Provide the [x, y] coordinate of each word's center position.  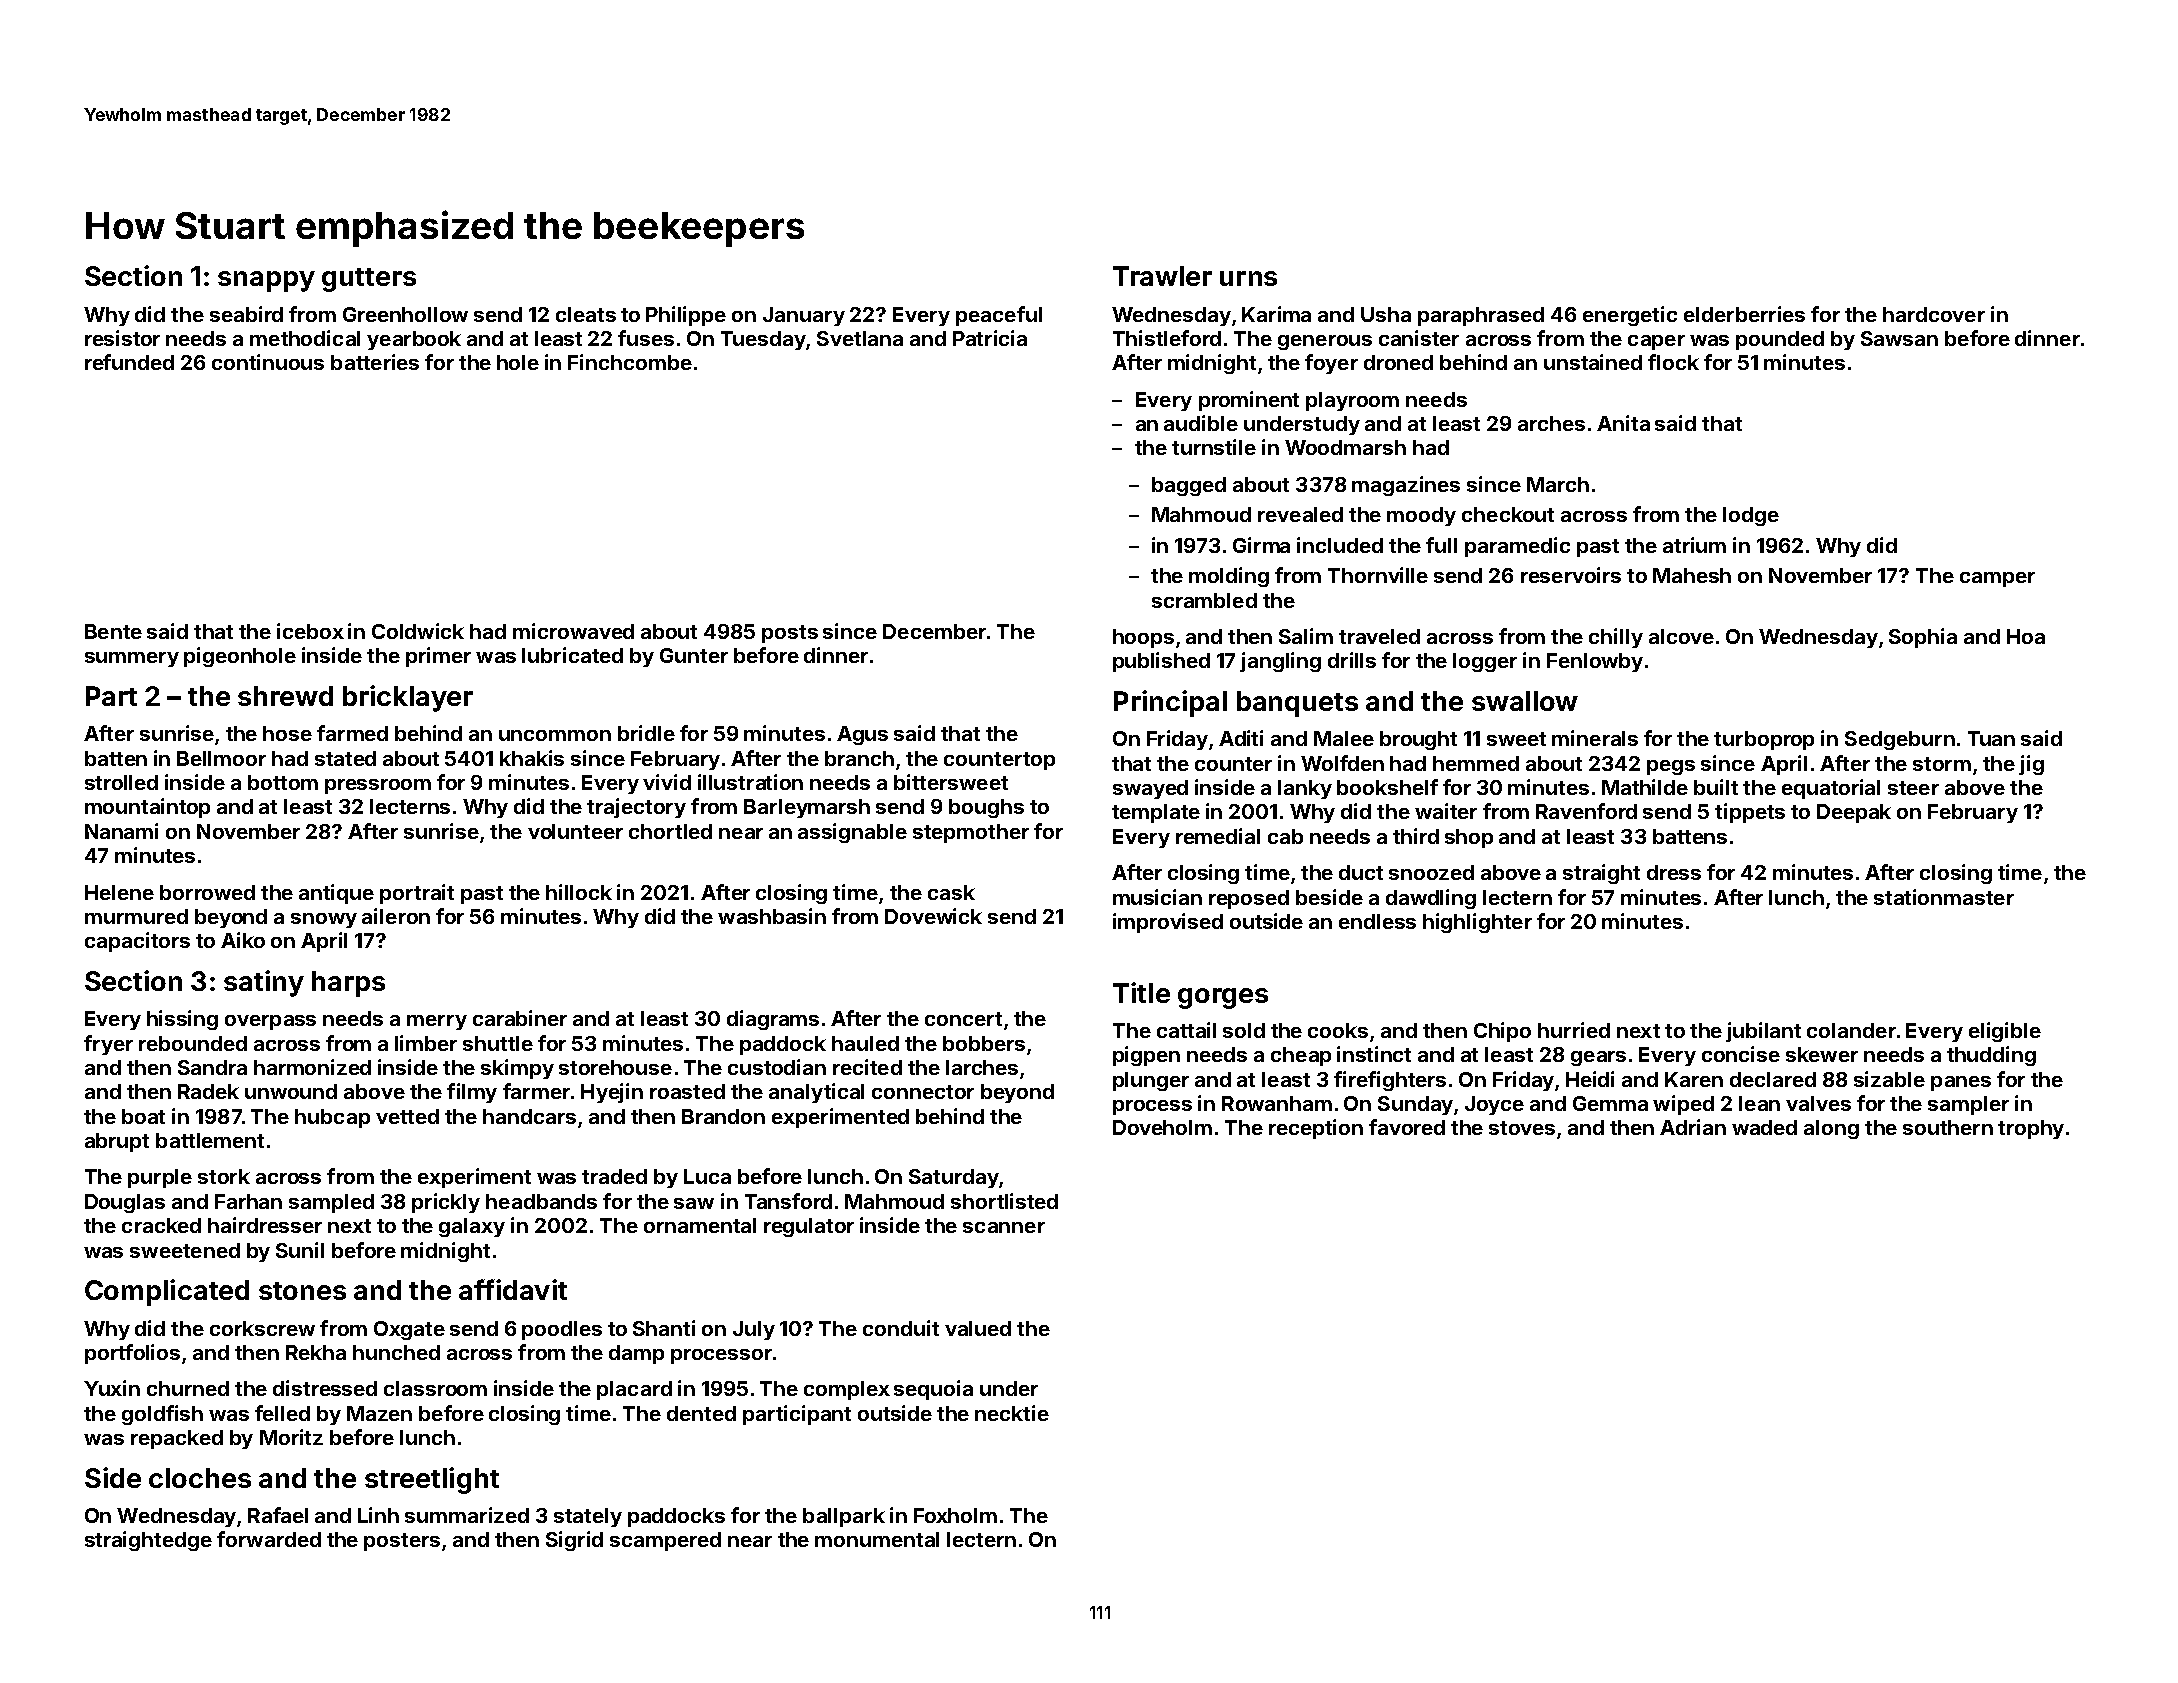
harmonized [312, 1067]
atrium [1694, 545]
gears [1598, 1058]
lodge [1751, 516]
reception [1316, 1129]
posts [790, 634]
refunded [129, 362]
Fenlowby [1595, 662]
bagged [1189, 486]
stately [588, 1517]
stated [345, 758]
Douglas [125, 1203]
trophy [2031, 1129]
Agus [862, 735]
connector [923, 1092]
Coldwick [418, 631]
